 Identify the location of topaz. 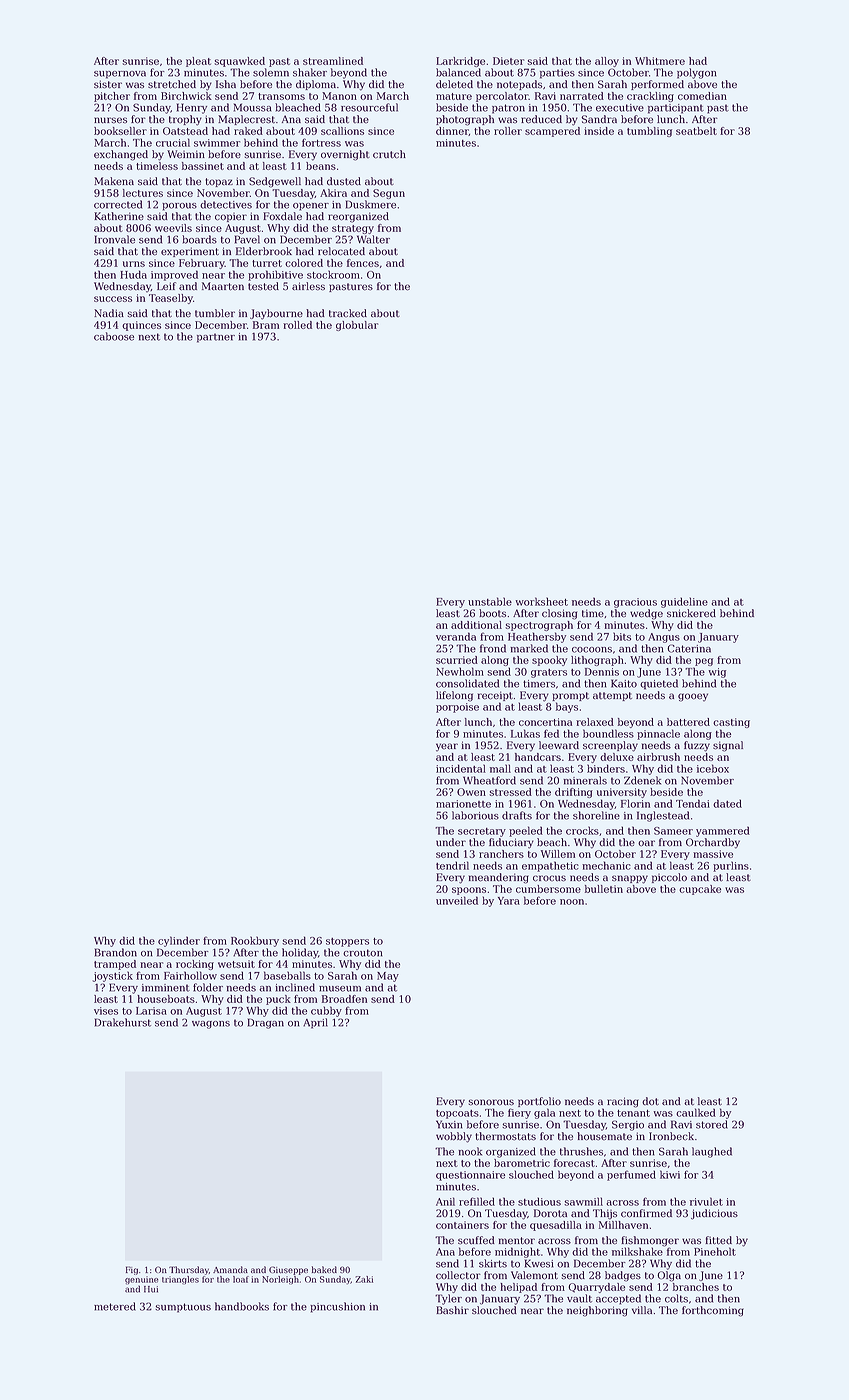
(219, 182).
